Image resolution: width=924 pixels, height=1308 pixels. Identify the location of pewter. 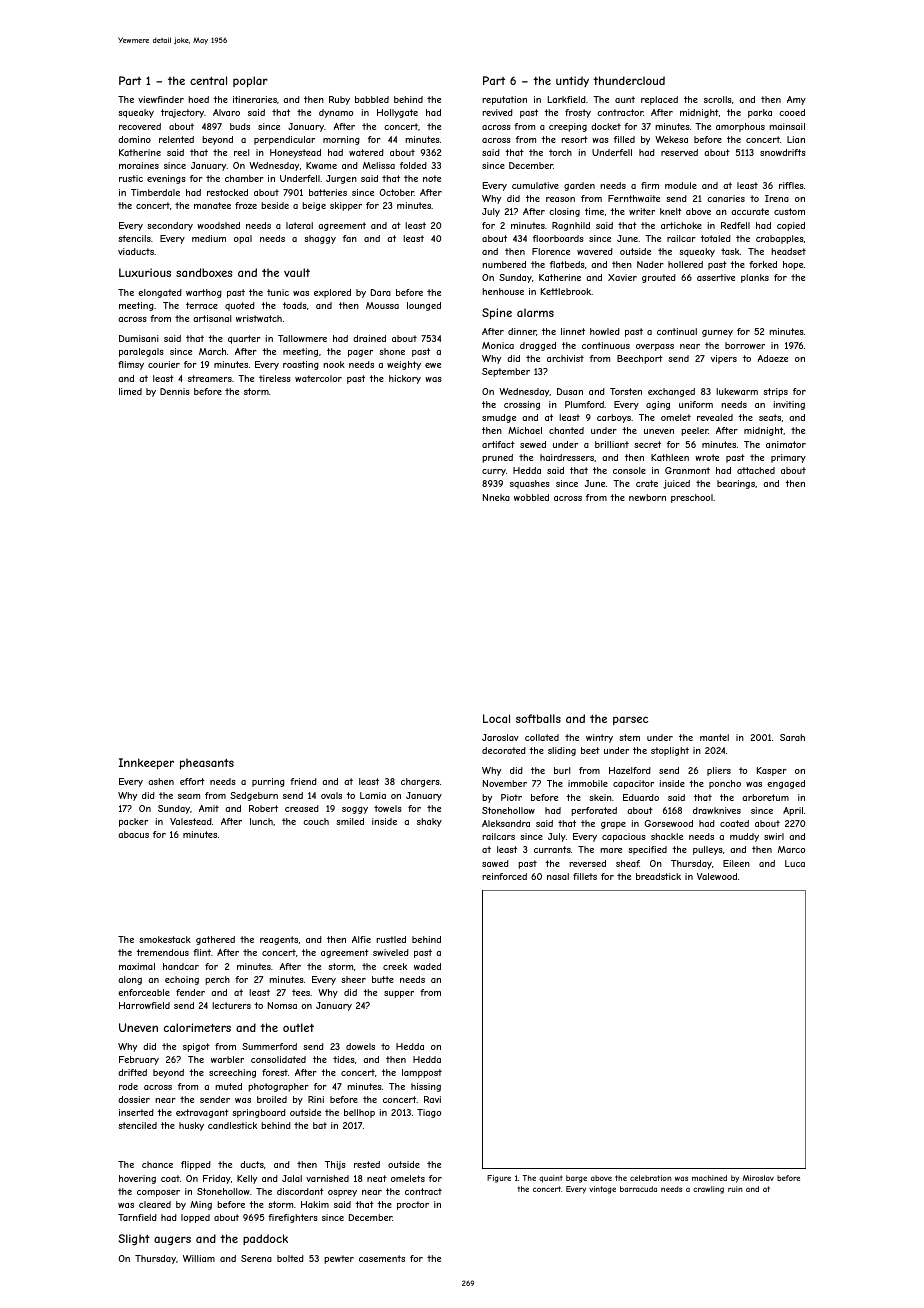
(339, 1259).
